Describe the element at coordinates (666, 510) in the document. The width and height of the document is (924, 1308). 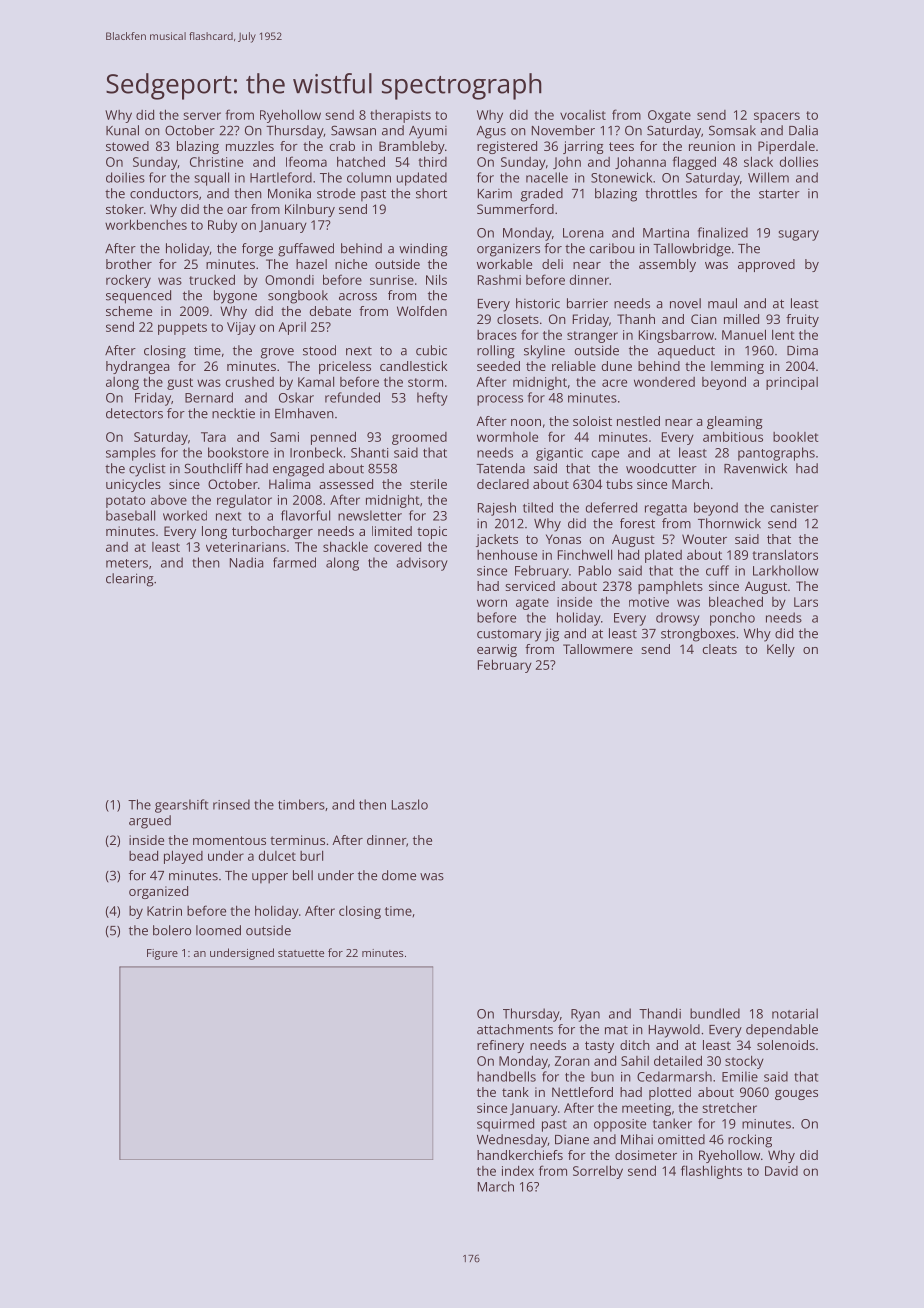
I see `regatta` at that location.
